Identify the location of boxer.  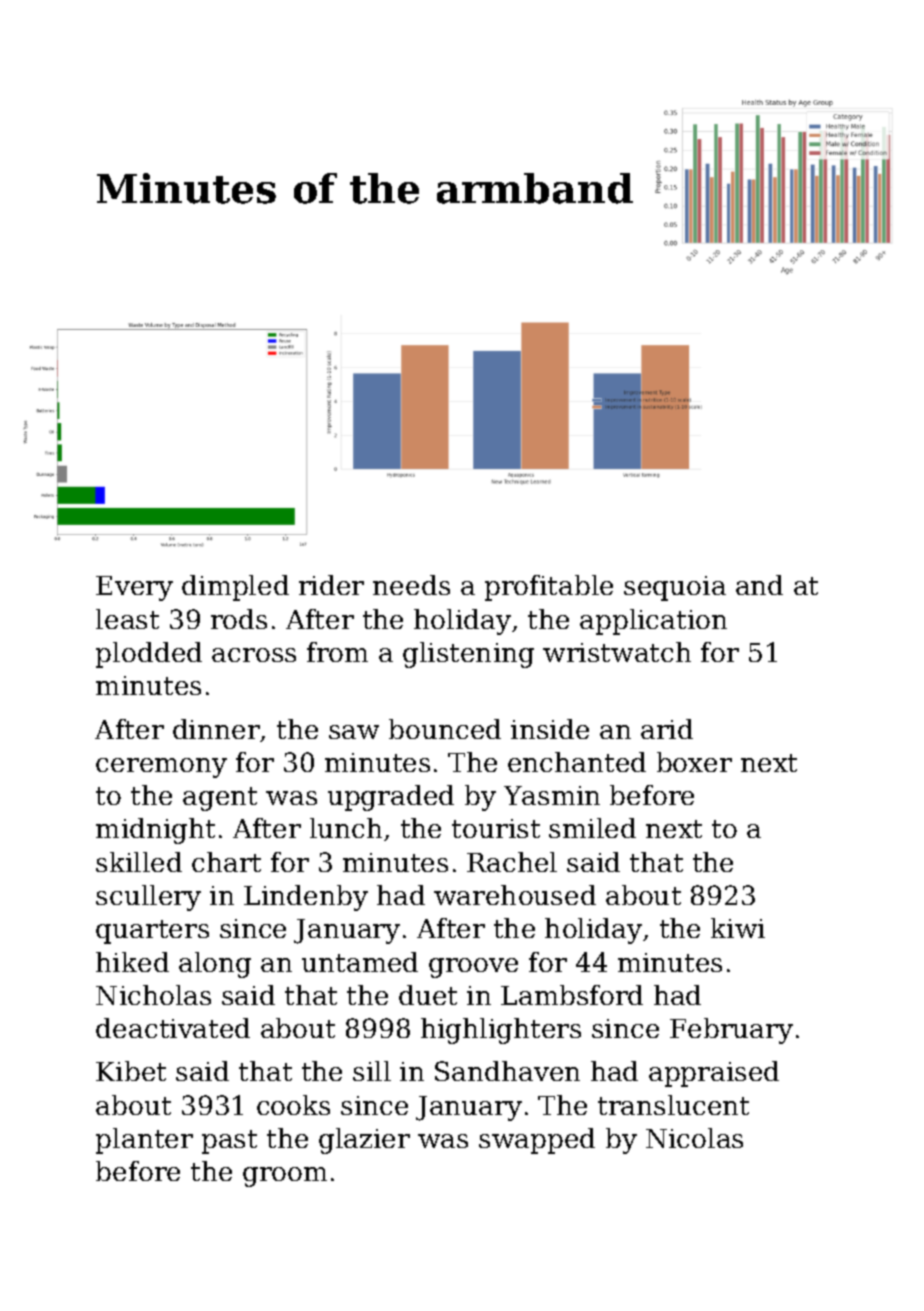
(694, 762).
